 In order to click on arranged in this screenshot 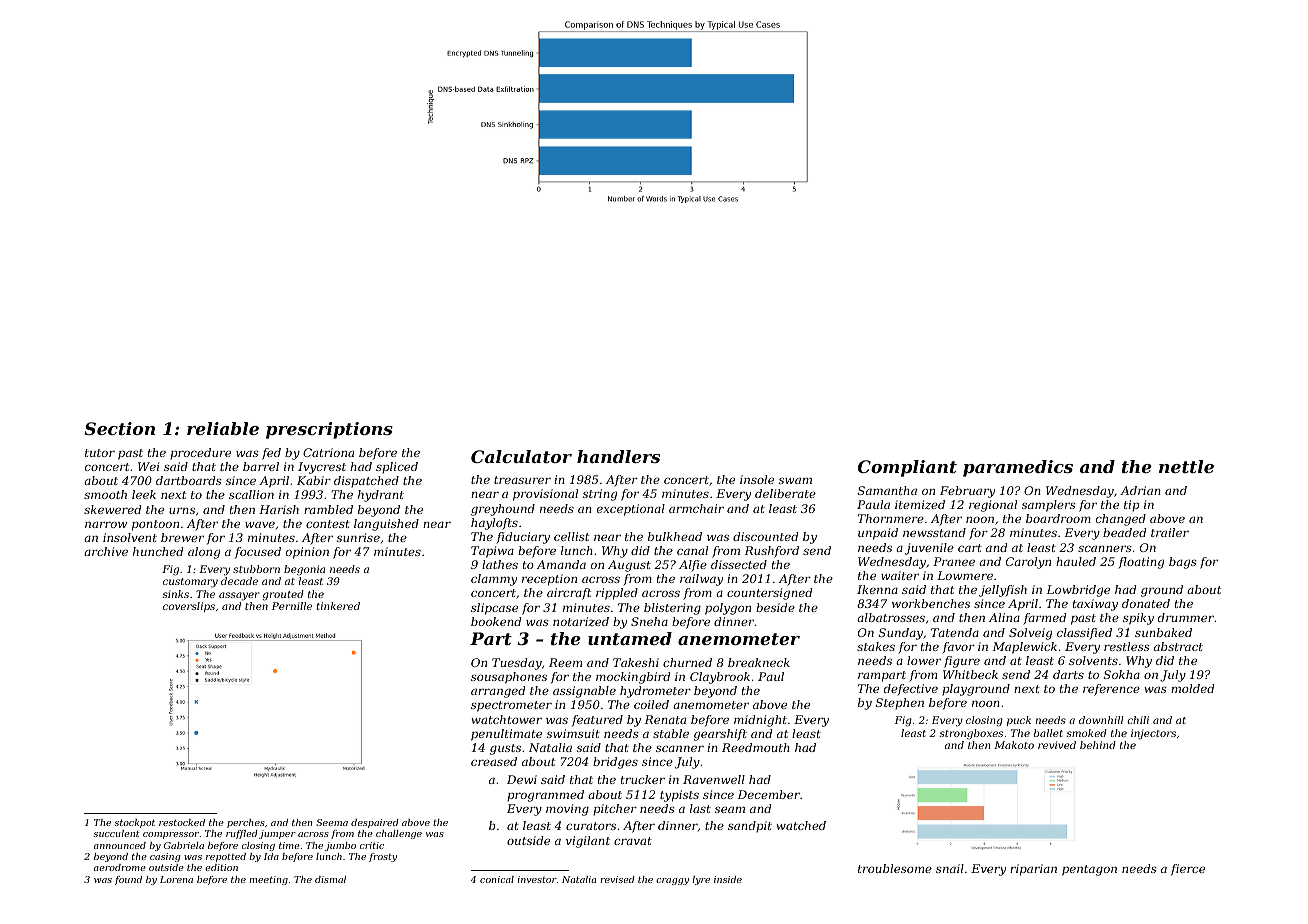, I will do `click(498, 692)`.
